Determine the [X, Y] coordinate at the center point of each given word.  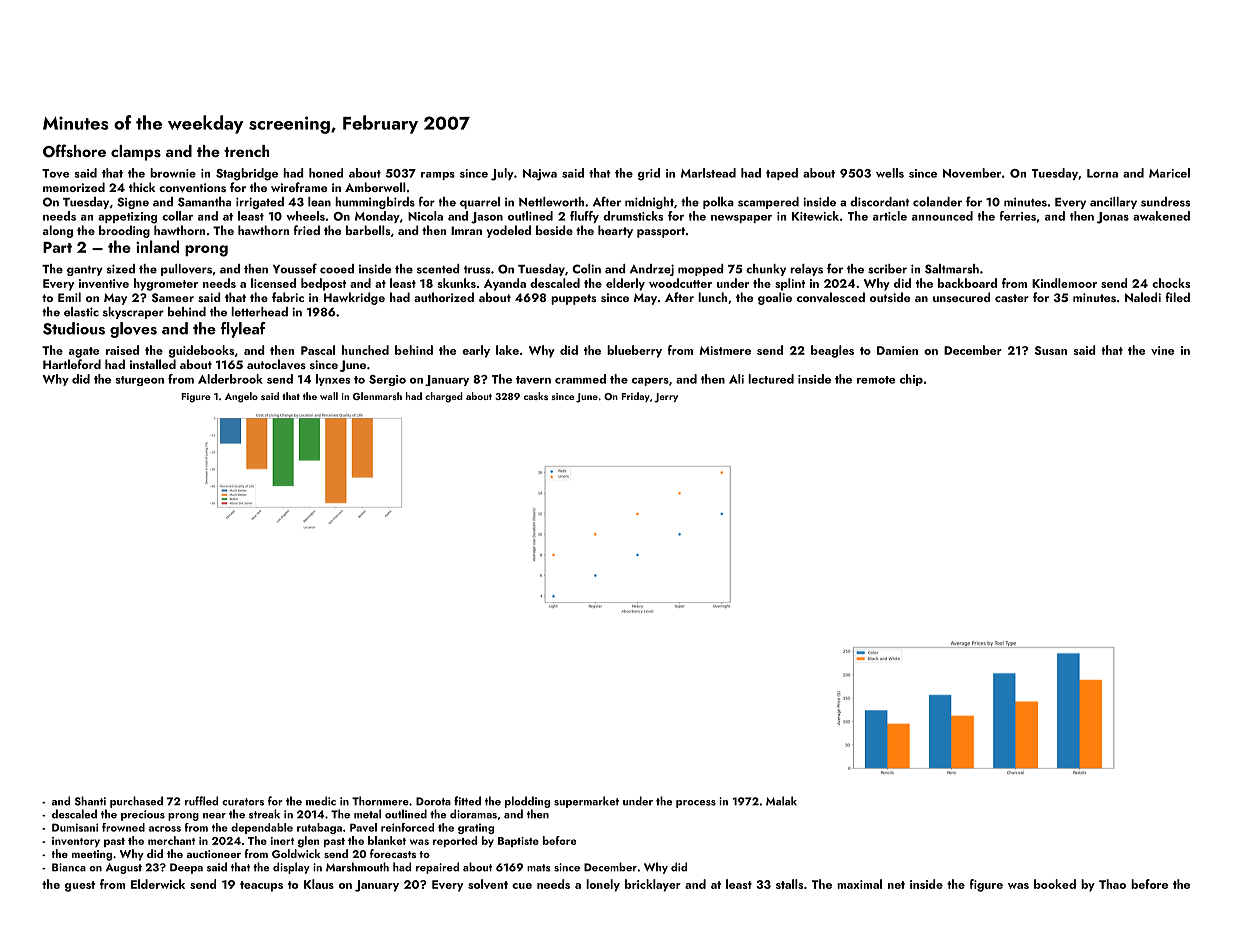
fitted [467, 801]
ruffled [201, 801]
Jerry [666, 398]
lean [319, 202]
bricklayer [653, 885]
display [291, 868]
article [890, 216]
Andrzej [652, 270]
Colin [586, 269]
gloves [133, 330]
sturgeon [139, 381]
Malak [781, 801]
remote [876, 380]
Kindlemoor [1064, 283]
